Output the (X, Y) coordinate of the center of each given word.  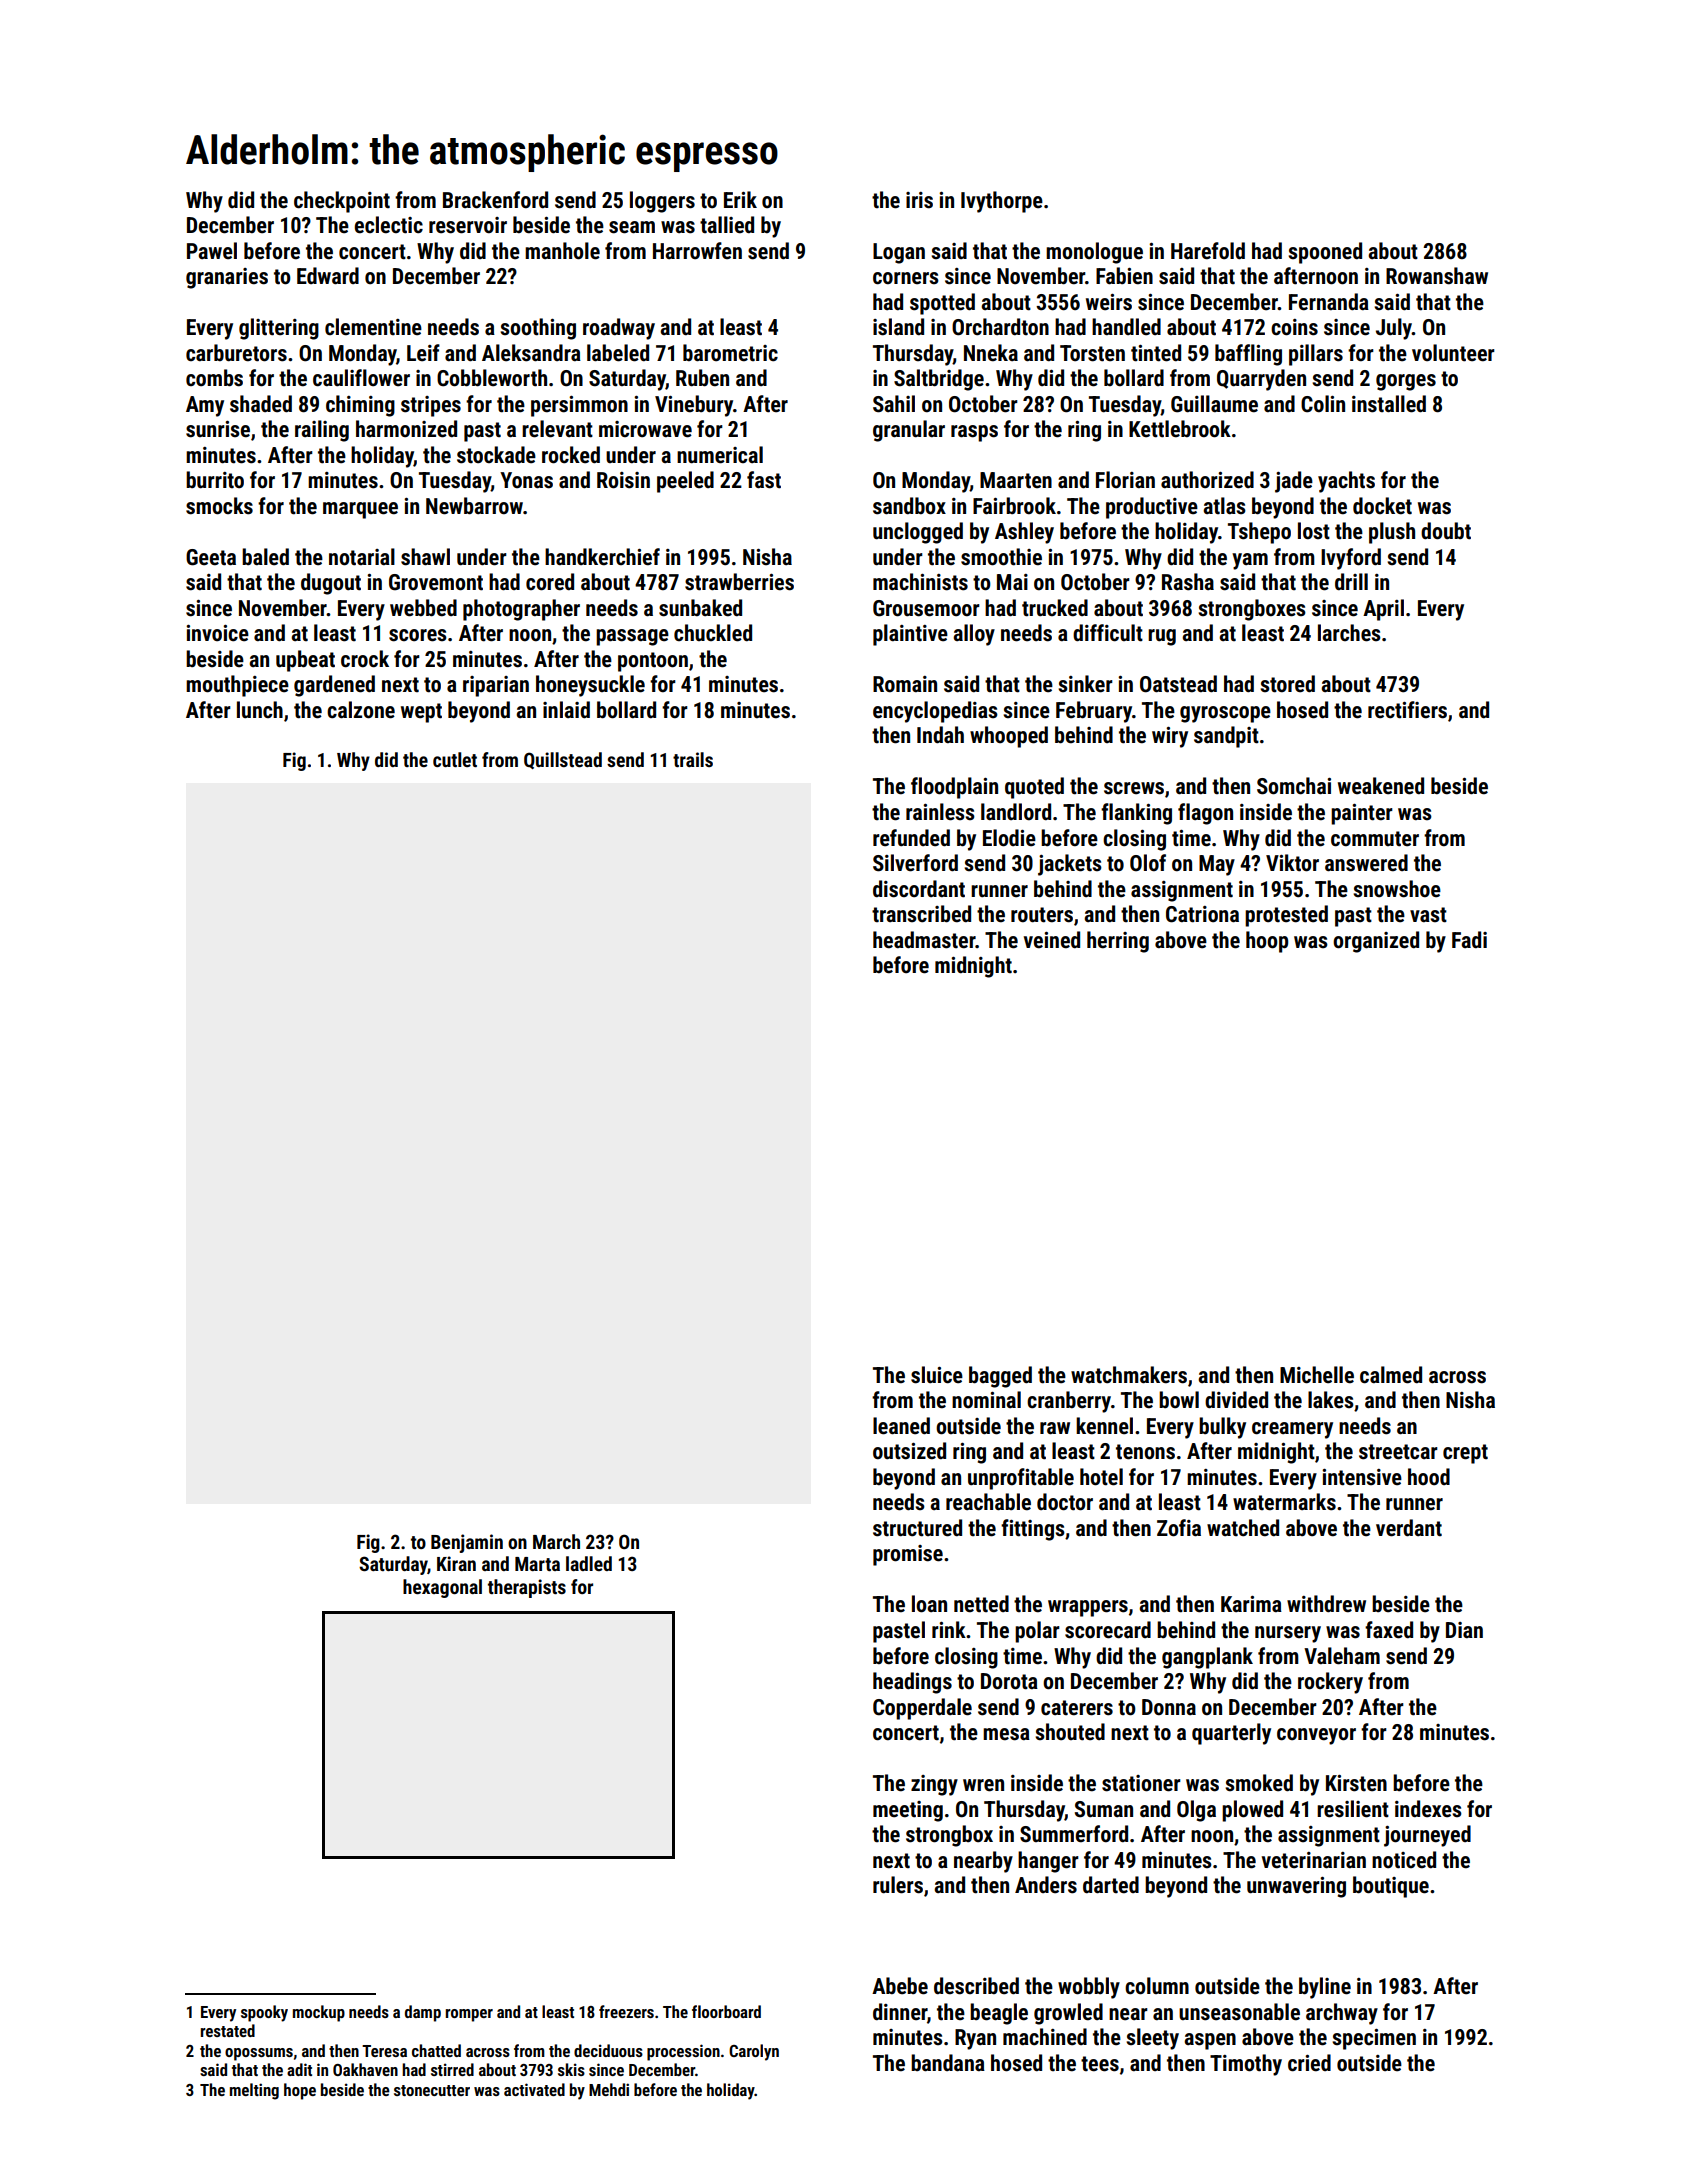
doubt (1446, 531)
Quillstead (563, 760)
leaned (901, 1426)
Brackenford (495, 200)
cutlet (455, 759)
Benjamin (467, 1543)
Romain (905, 684)
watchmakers (1129, 1375)
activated (534, 2089)
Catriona (1202, 914)
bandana (948, 2063)
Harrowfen (697, 251)
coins (1294, 327)
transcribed (921, 914)
